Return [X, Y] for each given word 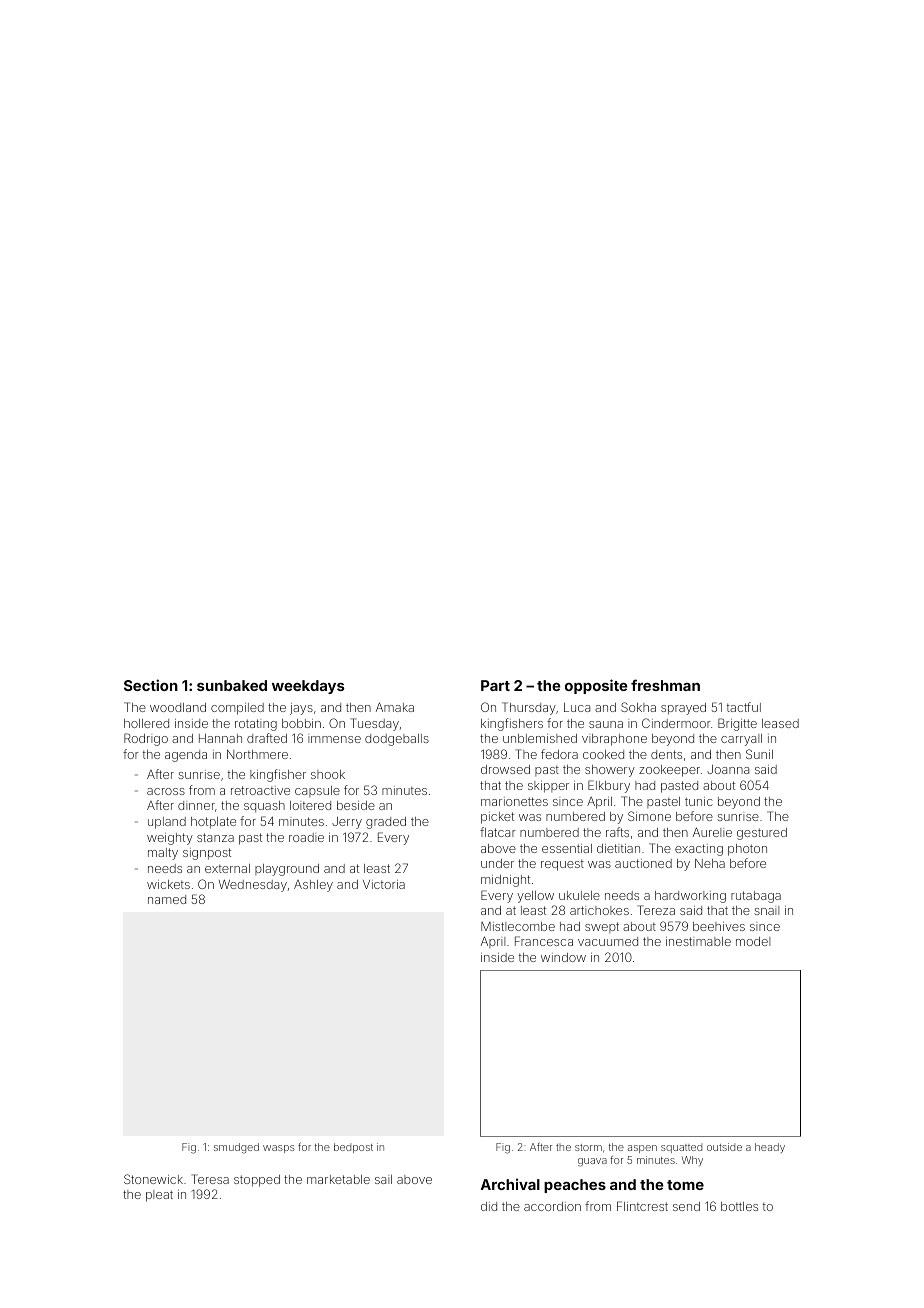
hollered [146, 723]
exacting [699, 850]
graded [386, 823]
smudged [236, 1148]
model [753, 941]
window [563, 957]
